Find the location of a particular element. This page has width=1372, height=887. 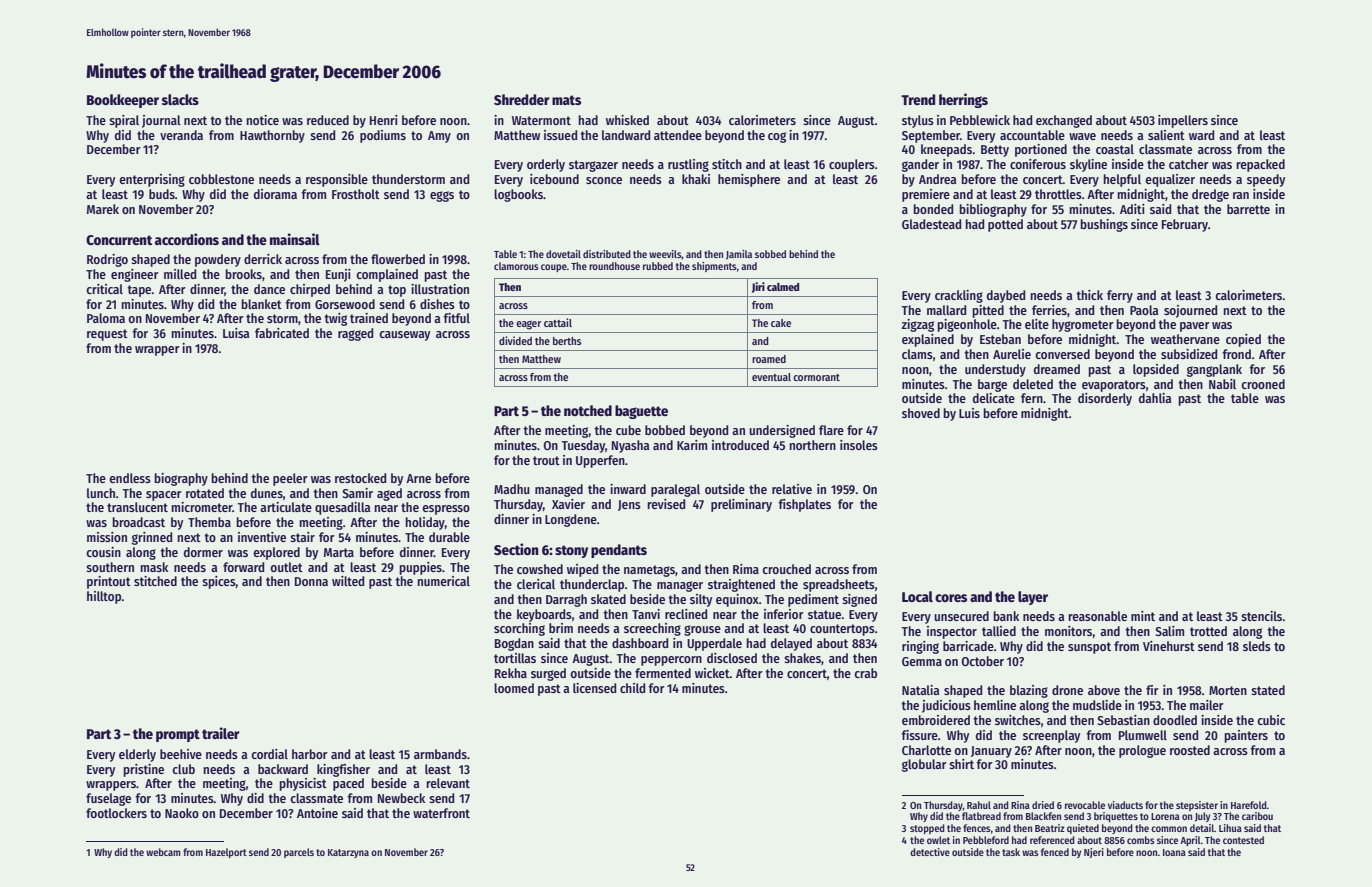

fabricated is located at coordinates (282, 333).
